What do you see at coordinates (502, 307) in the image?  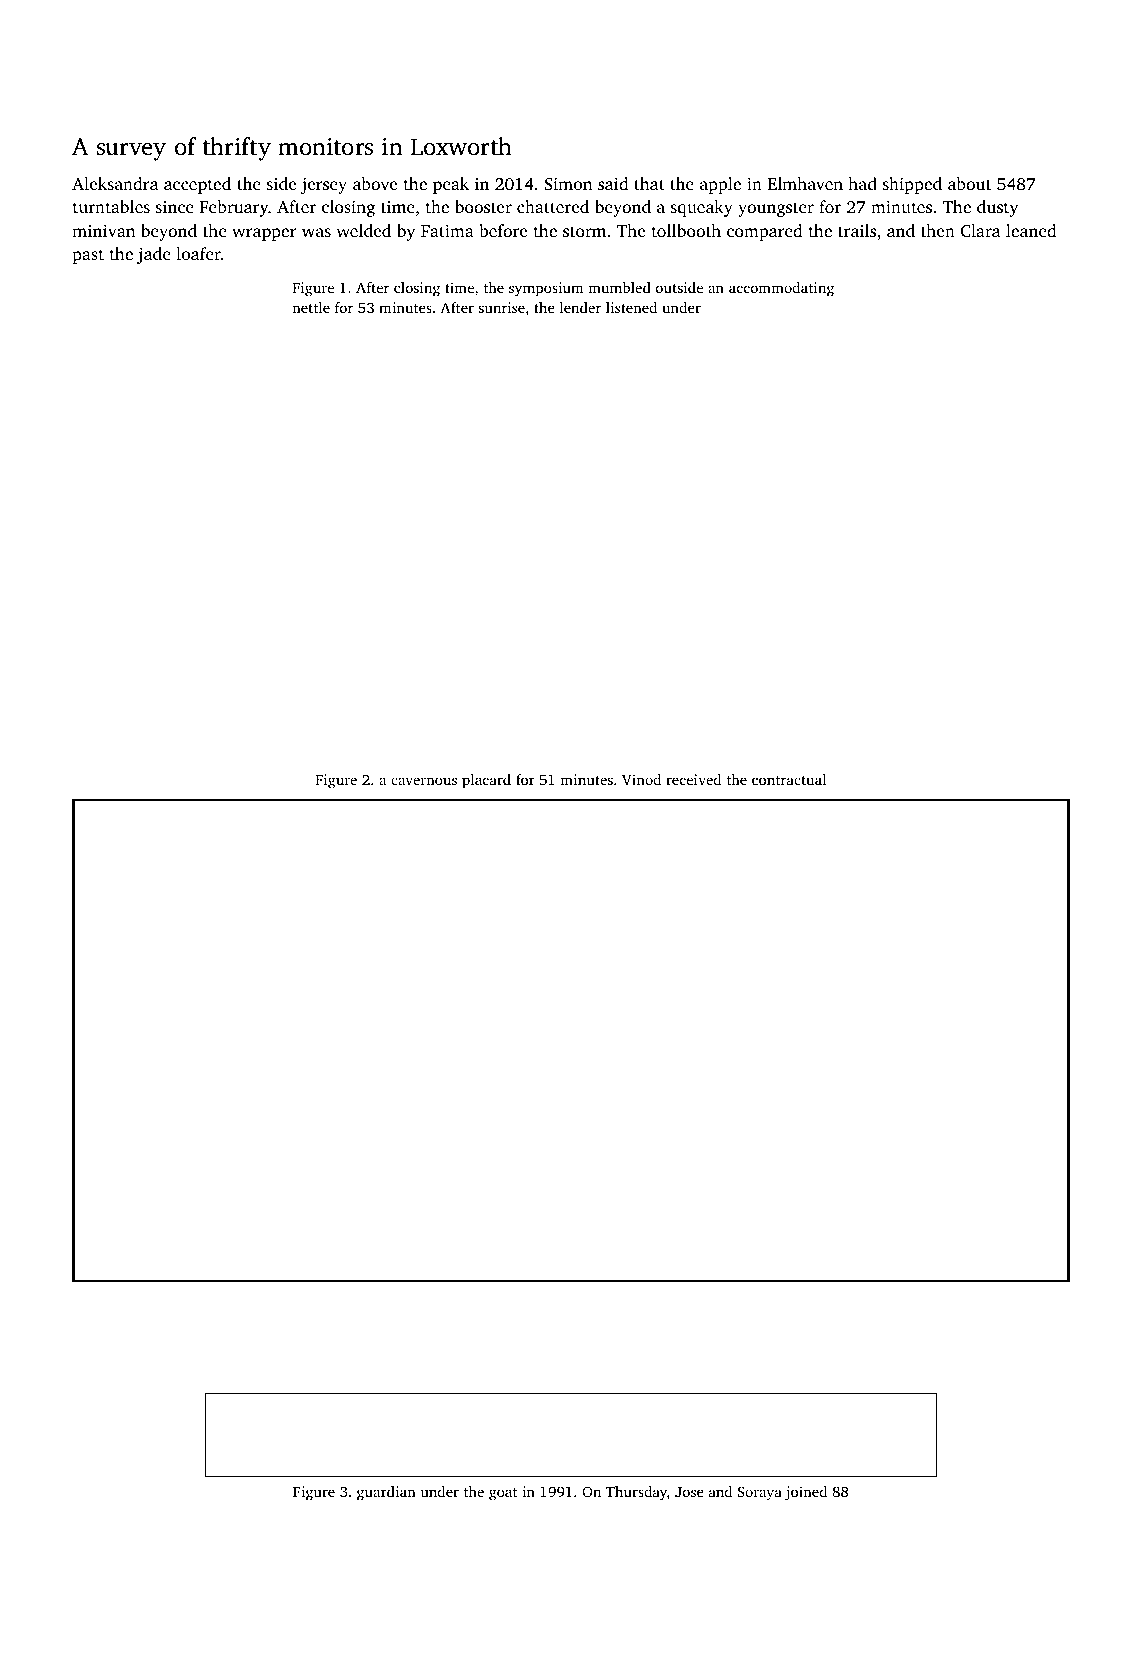 I see `sunrise` at bounding box center [502, 307].
